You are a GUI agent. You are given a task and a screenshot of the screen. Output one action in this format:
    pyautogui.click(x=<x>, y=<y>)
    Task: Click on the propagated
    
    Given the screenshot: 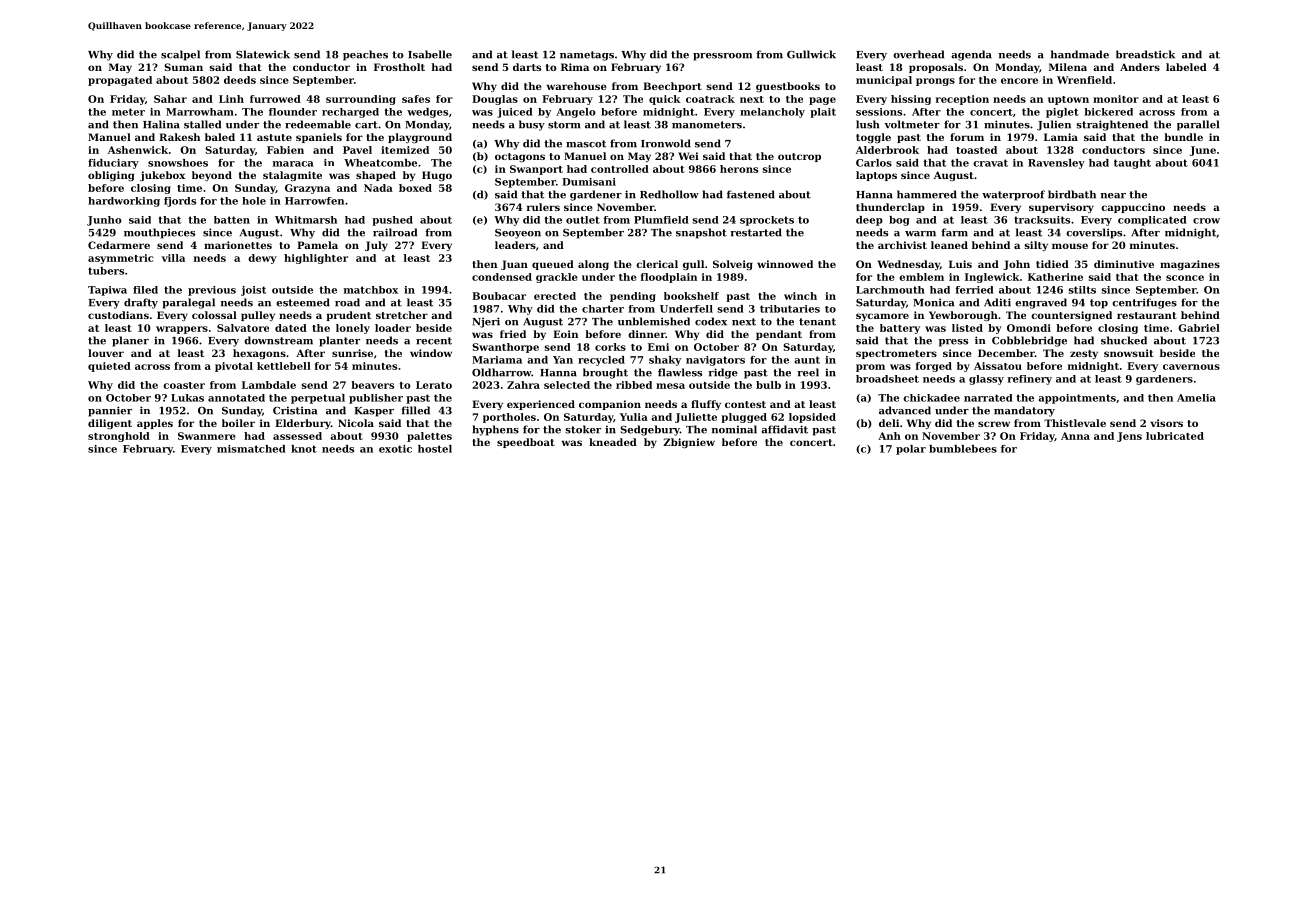 What is the action you would take?
    pyautogui.click(x=120, y=81)
